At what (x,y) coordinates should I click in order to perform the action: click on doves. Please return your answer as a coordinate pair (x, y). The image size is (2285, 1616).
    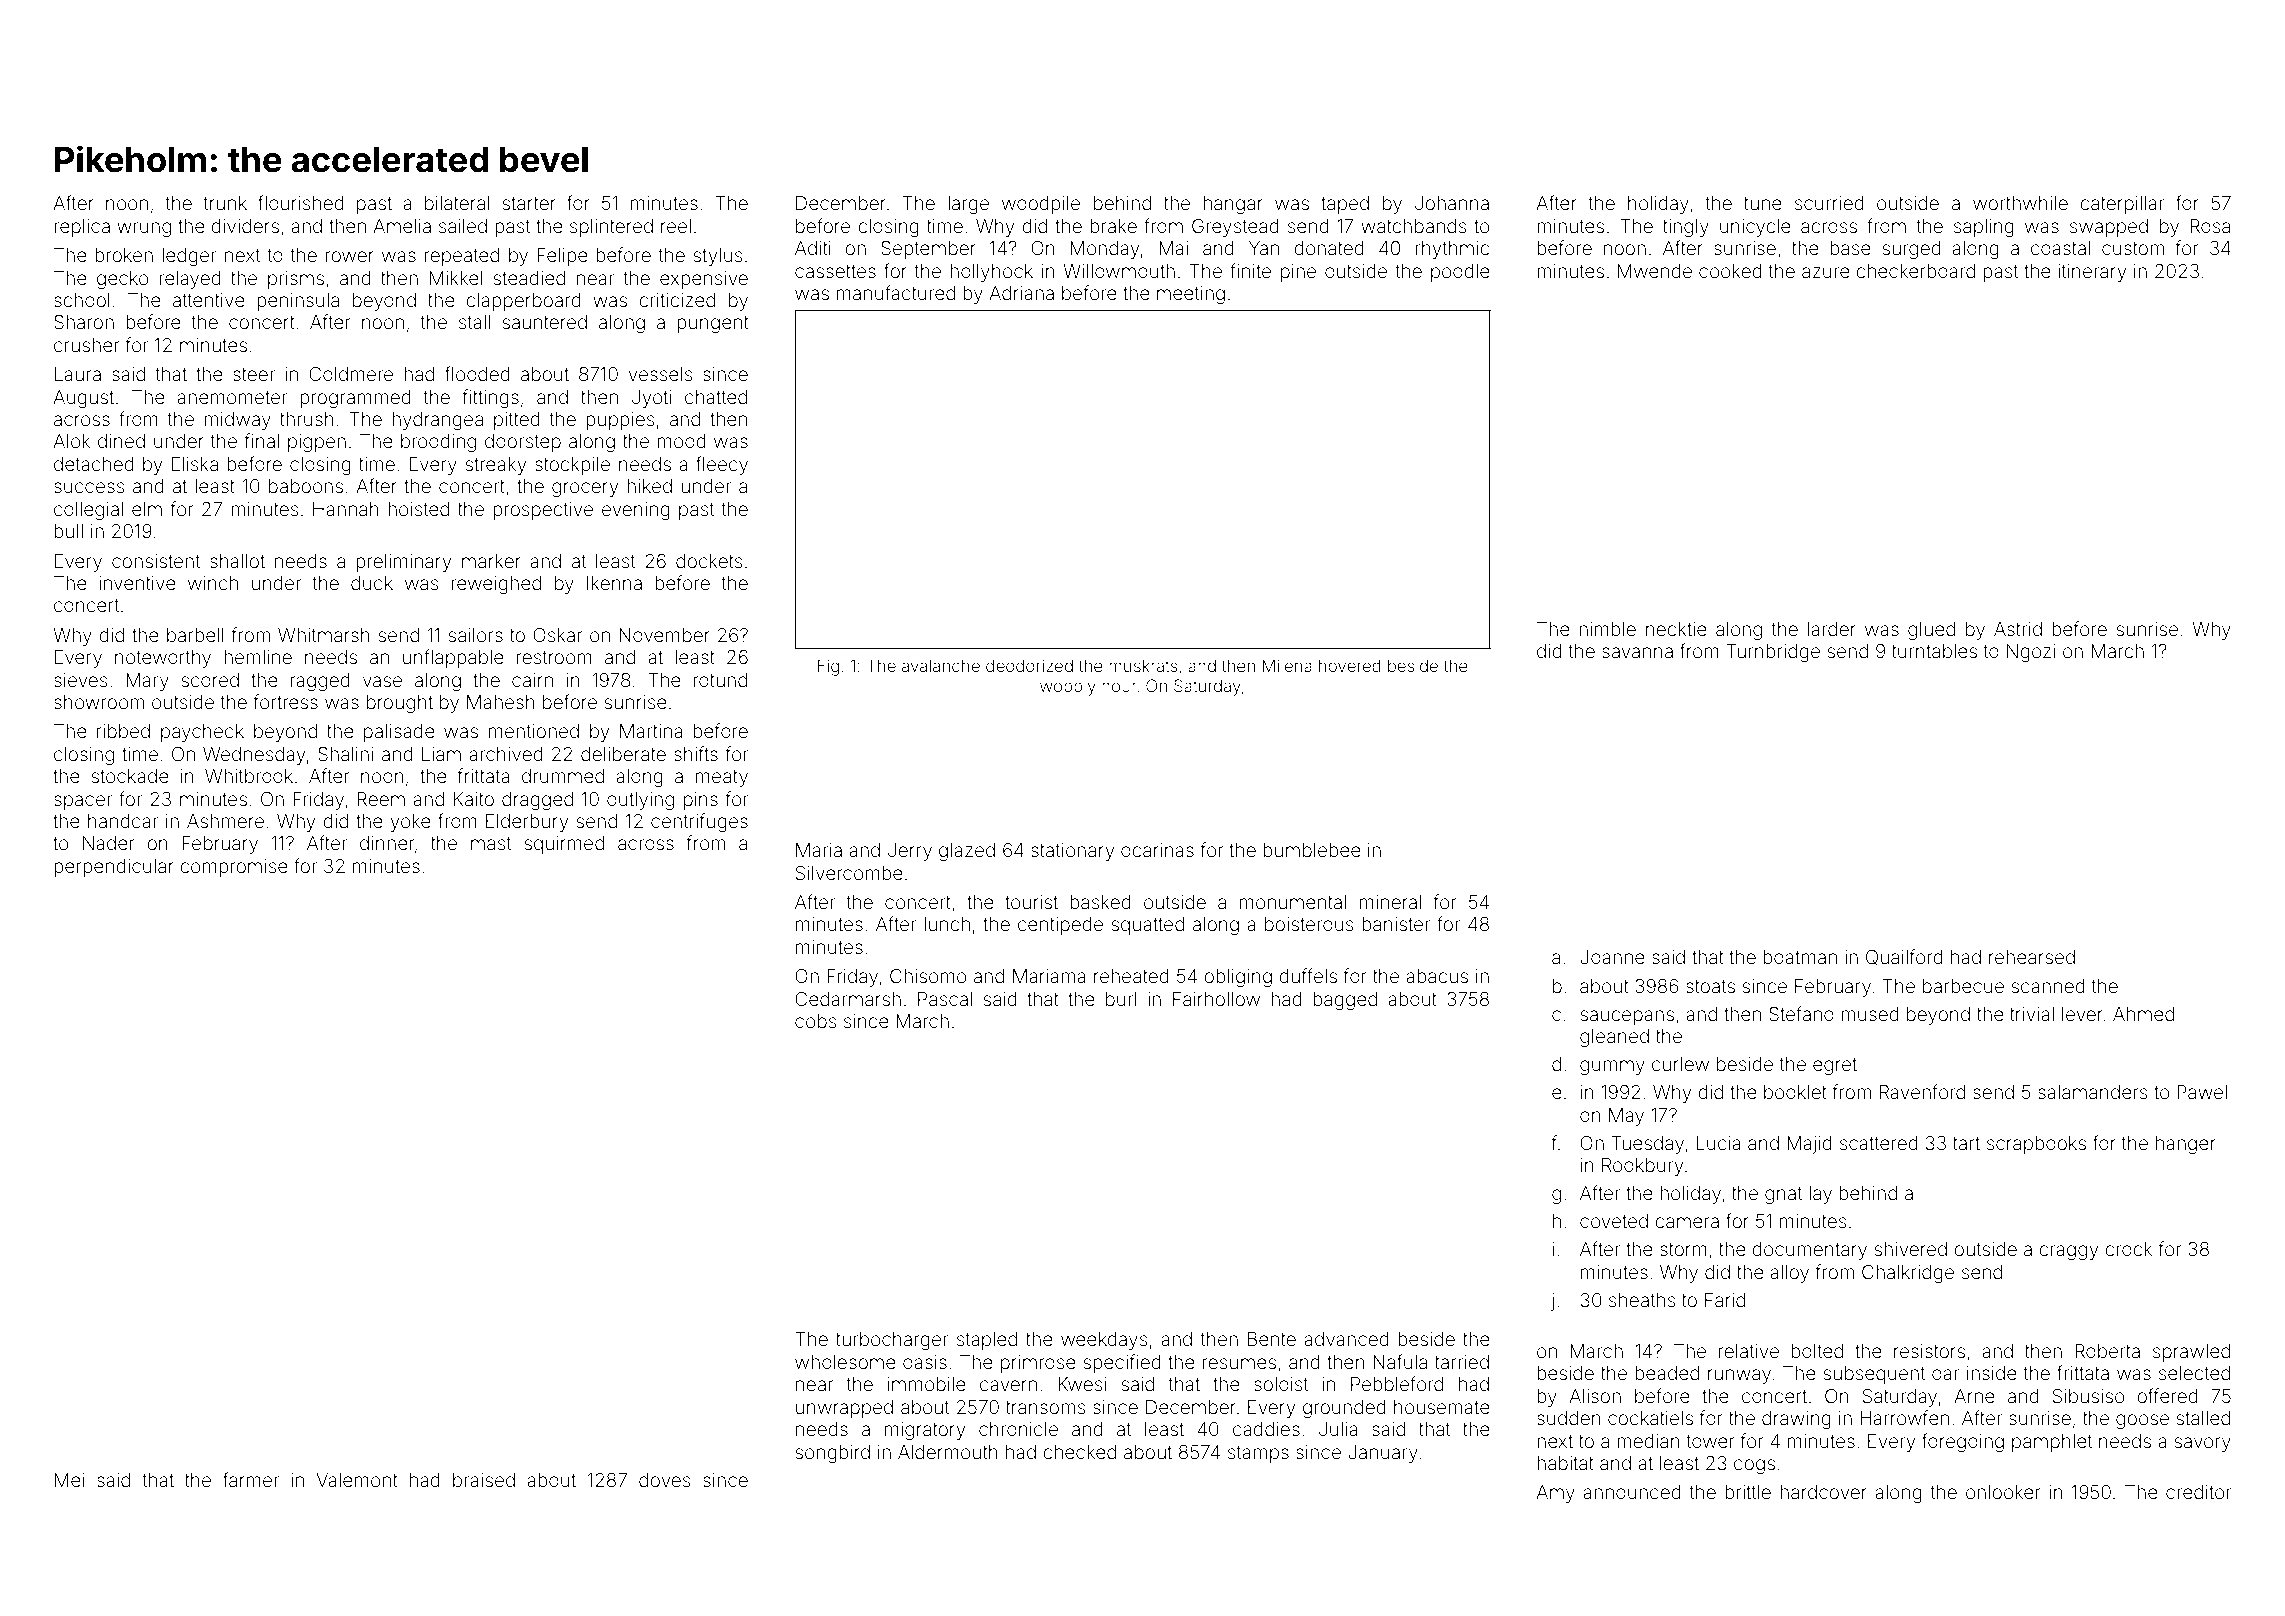
    Looking at the image, I should click on (665, 1480).
